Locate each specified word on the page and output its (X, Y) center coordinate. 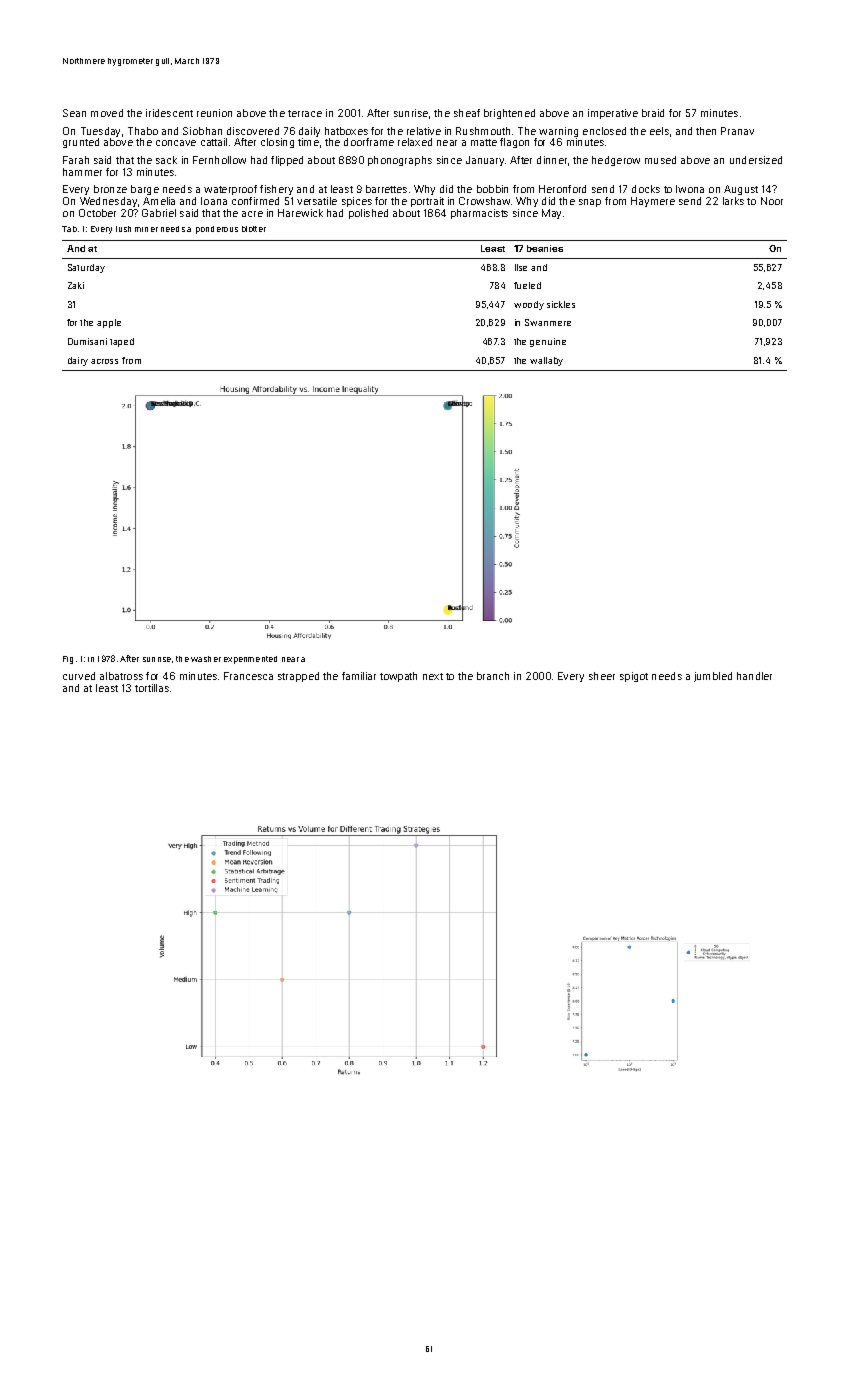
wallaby (546, 361)
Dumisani (87, 341)
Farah (76, 160)
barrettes (386, 189)
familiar (359, 676)
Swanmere (548, 322)
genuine (548, 342)
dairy (78, 361)
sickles (561, 304)
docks (646, 189)
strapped (298, 677)
